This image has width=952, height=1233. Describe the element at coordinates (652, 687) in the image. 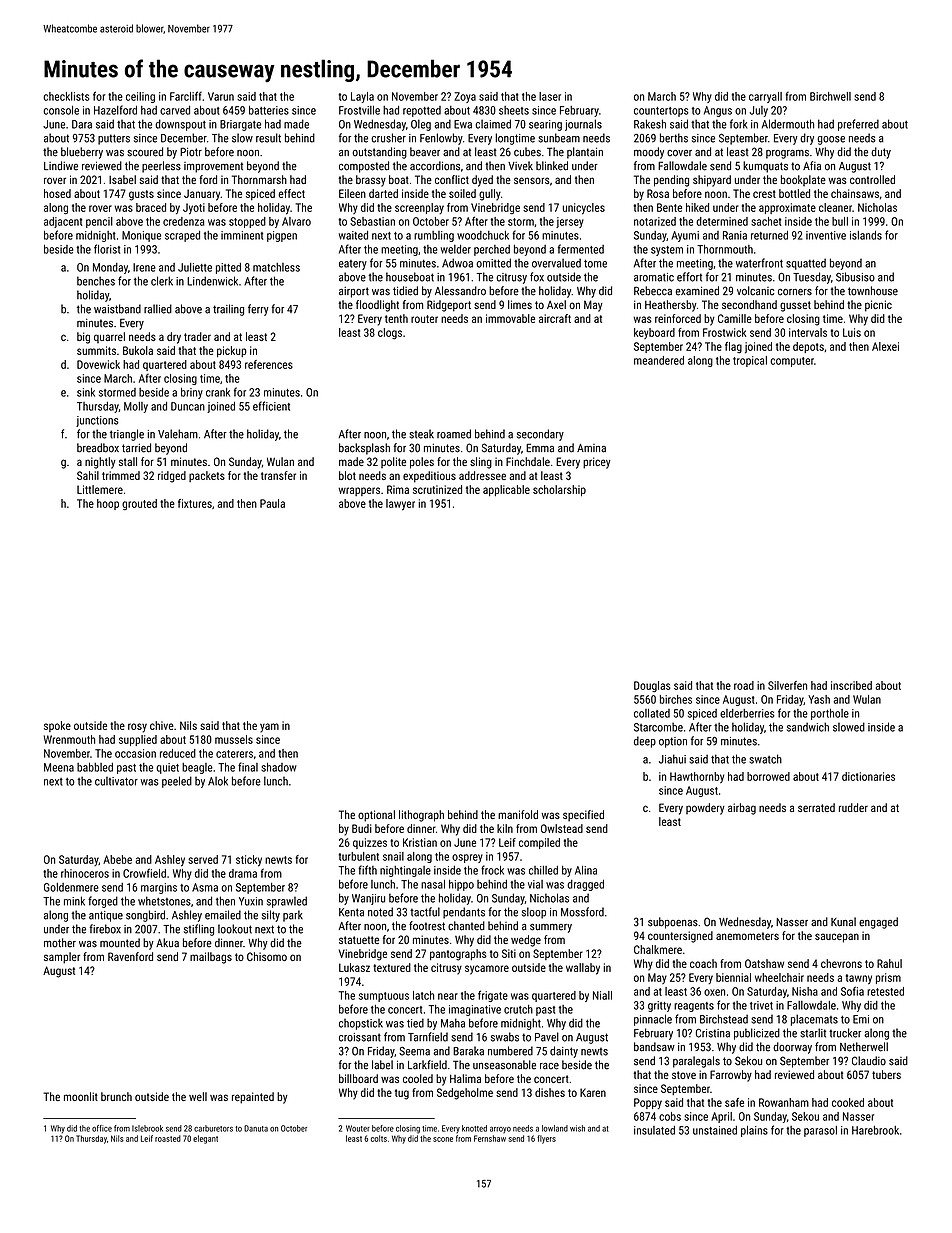

I see `Douglas` at that location.
